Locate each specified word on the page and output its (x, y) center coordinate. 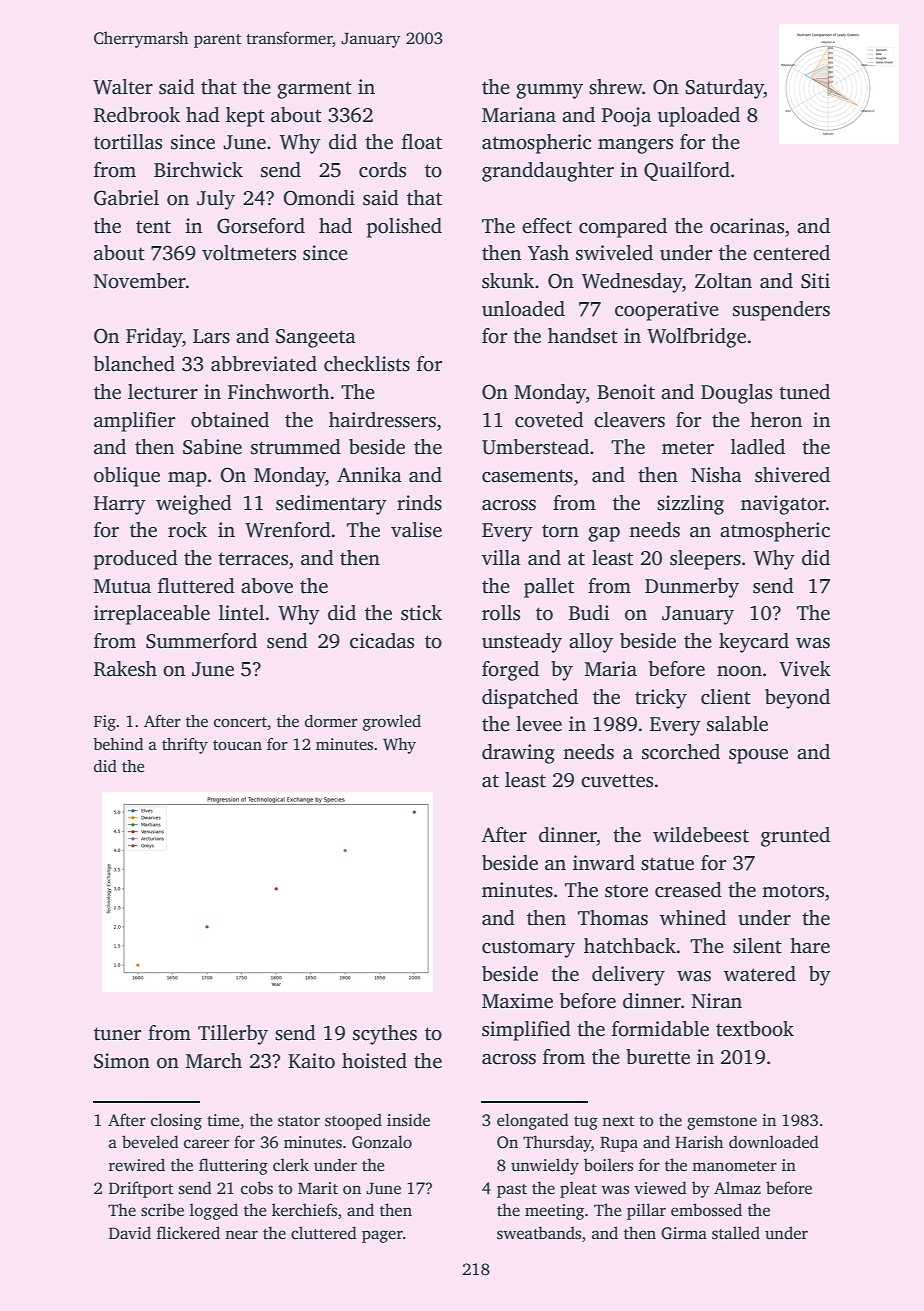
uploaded (699, 117)
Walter (123, 87)
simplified (526, 1031)
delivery (628, 976)
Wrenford (288, 530)
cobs (257, 1188)
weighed (194, 505)
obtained (230, 420)
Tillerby (233, 1035)
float (422, 142)
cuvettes (617, 781)
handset (583, 336)
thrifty (185, 746)
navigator (783, 505)
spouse (758, 756)
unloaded (523, 309)
